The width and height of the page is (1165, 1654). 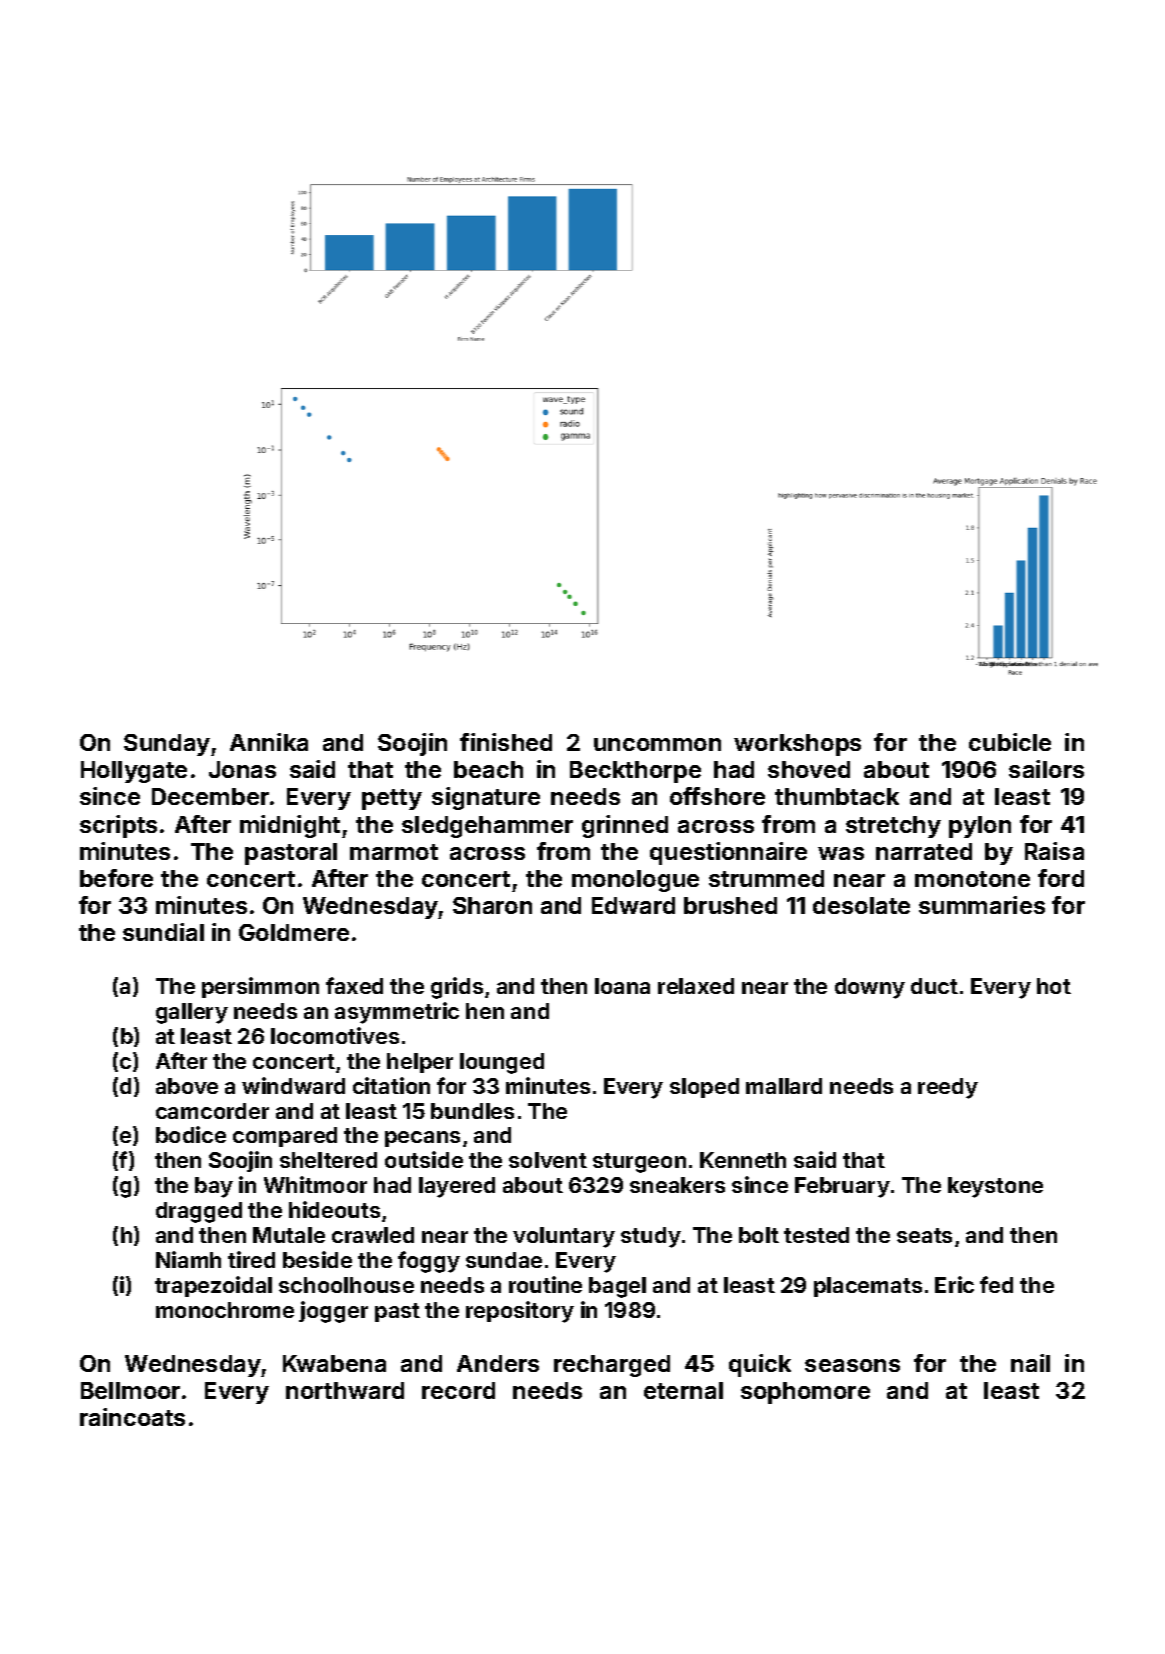 What do you see at coordinates (212, 1111) in the page?
I see `camcorder` at bounding box center [212, 1111].
